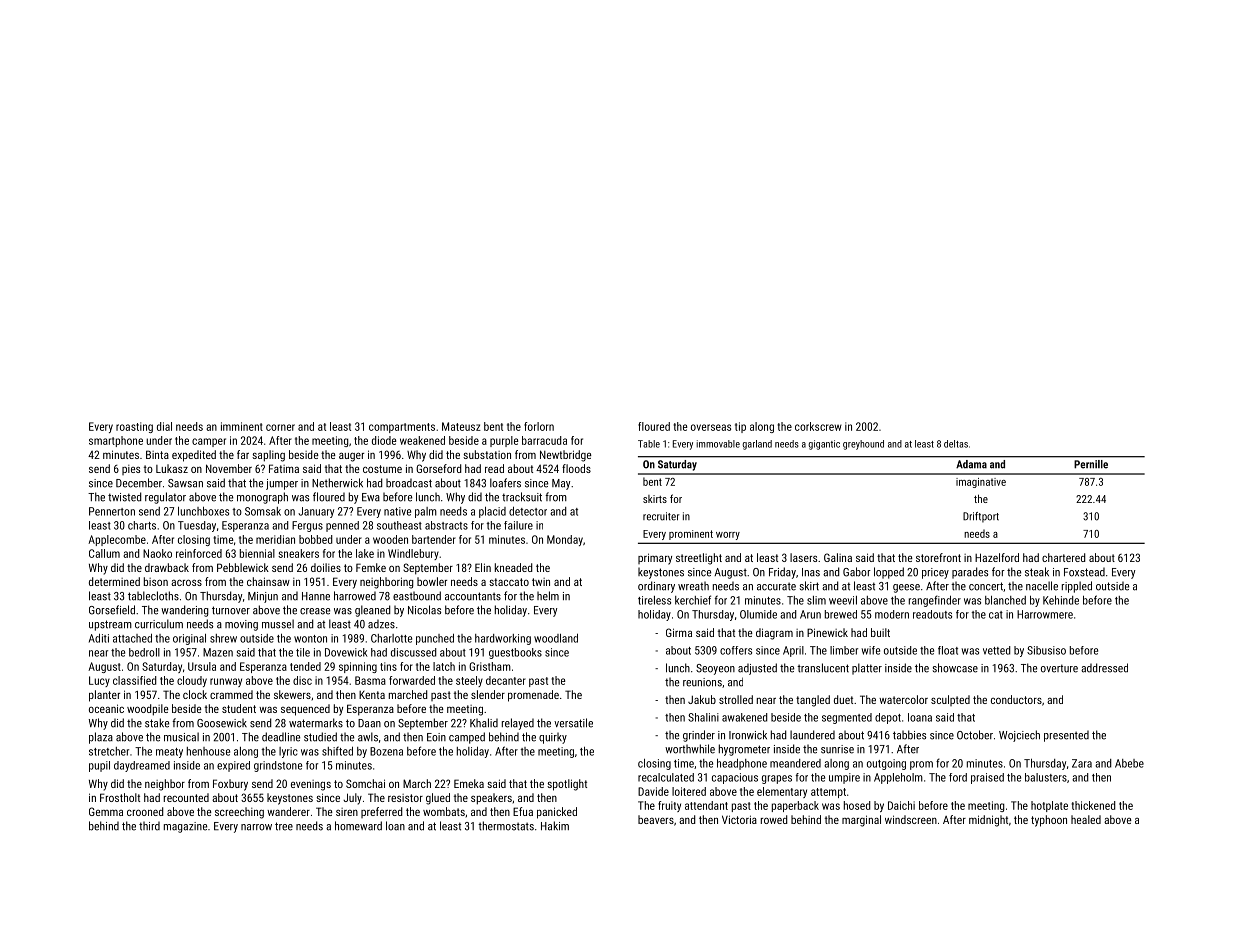 This image has height=952, width=1233. What do you see at coordinates (263, 511) in the image?
I see `Somsak` at bounding box center [263, 511].
